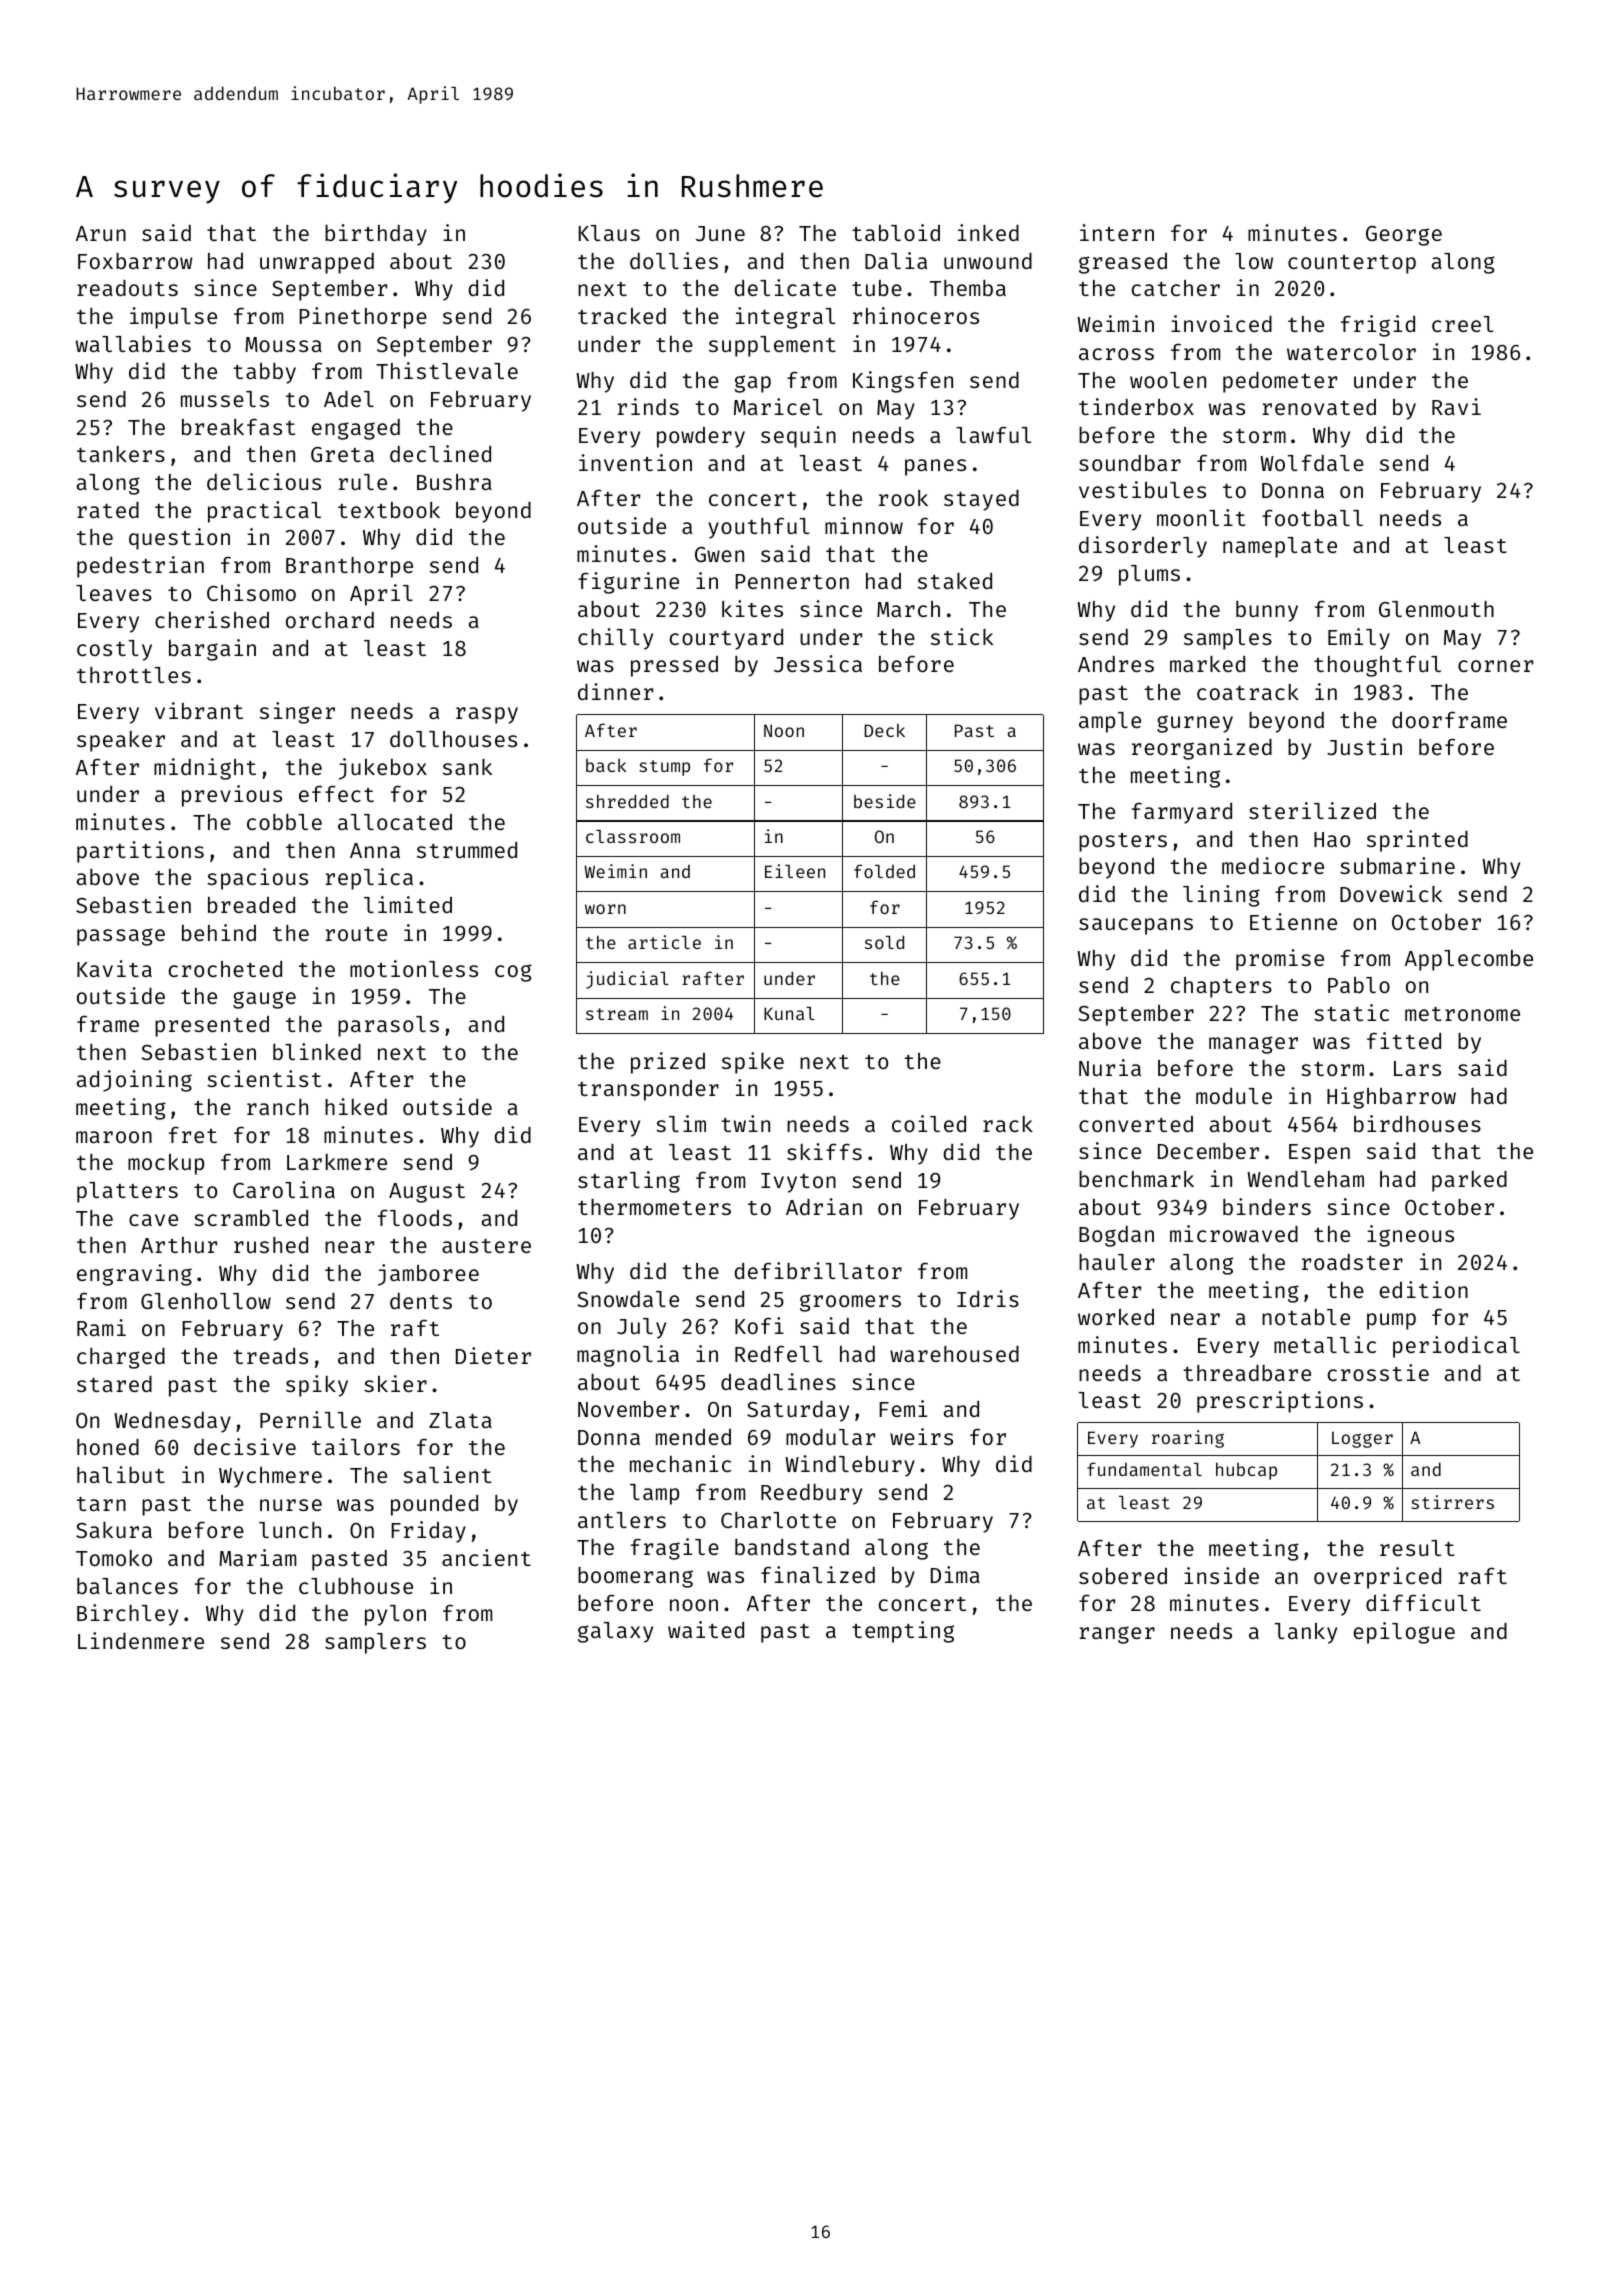  Describe the element at coordinates (884, 730) in the screenshot. I see `Deck` at that location.
